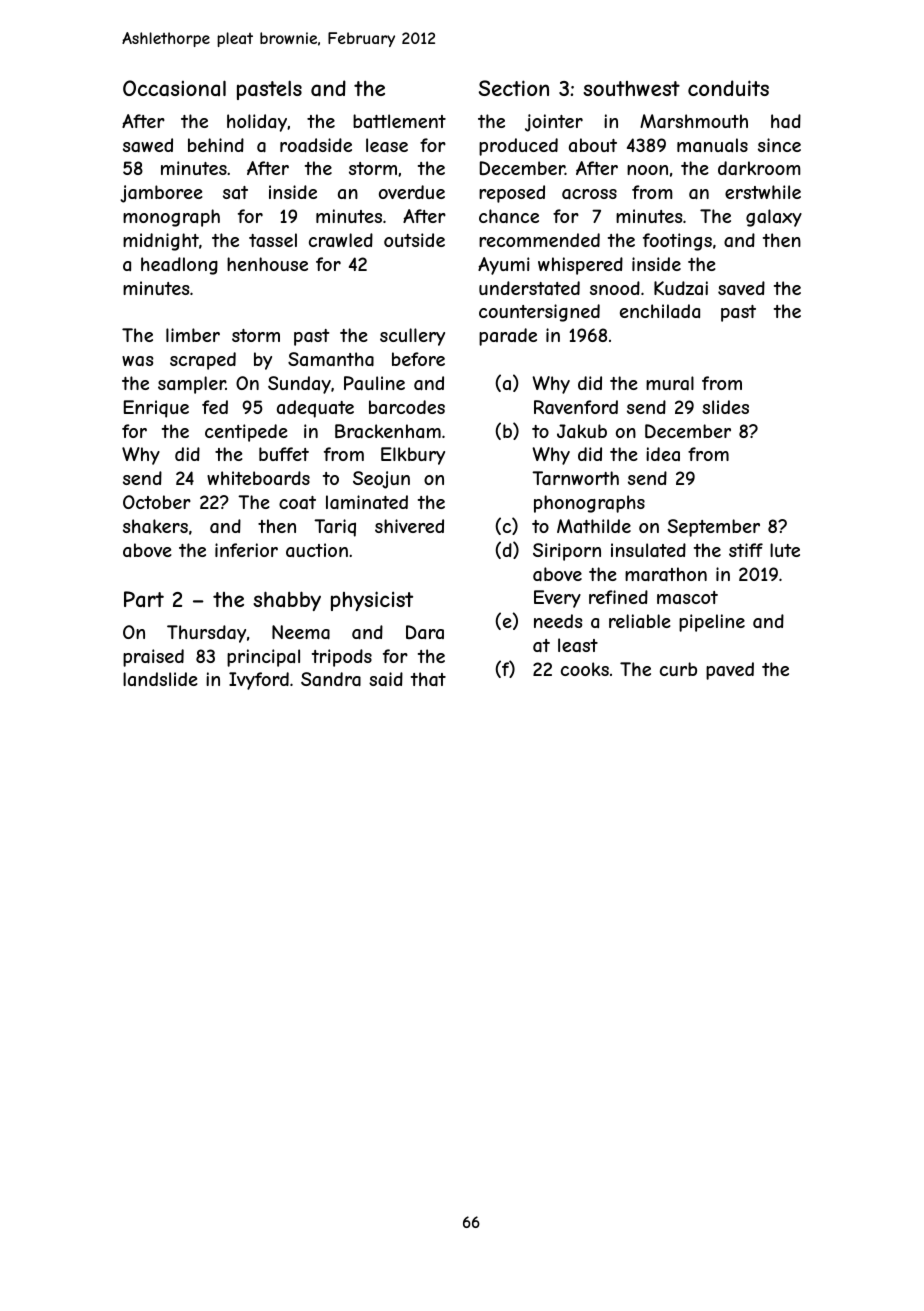 This document has height=1311, width=924. What do you see at coordinates (387, 145) in the document?
I see `lease` at bounding box center [387, 145].
